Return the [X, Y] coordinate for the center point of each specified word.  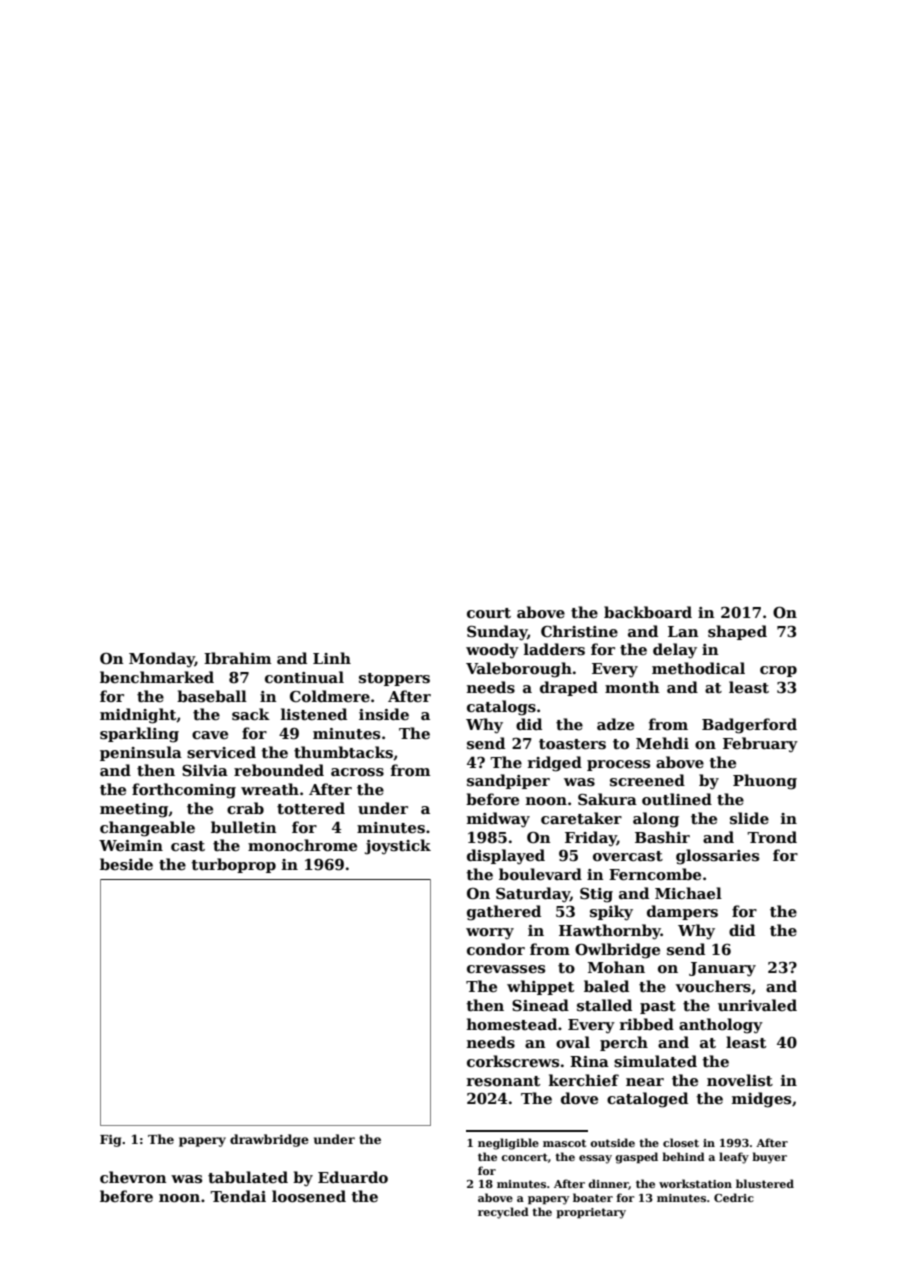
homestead [512, 1024]
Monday [162, 660]
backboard [648, 612]
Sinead [540, 1005]
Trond [772, 837]
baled [606, 986]
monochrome [302, 845]
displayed [506, 857]
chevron [133, 1177]
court [489, 613]
